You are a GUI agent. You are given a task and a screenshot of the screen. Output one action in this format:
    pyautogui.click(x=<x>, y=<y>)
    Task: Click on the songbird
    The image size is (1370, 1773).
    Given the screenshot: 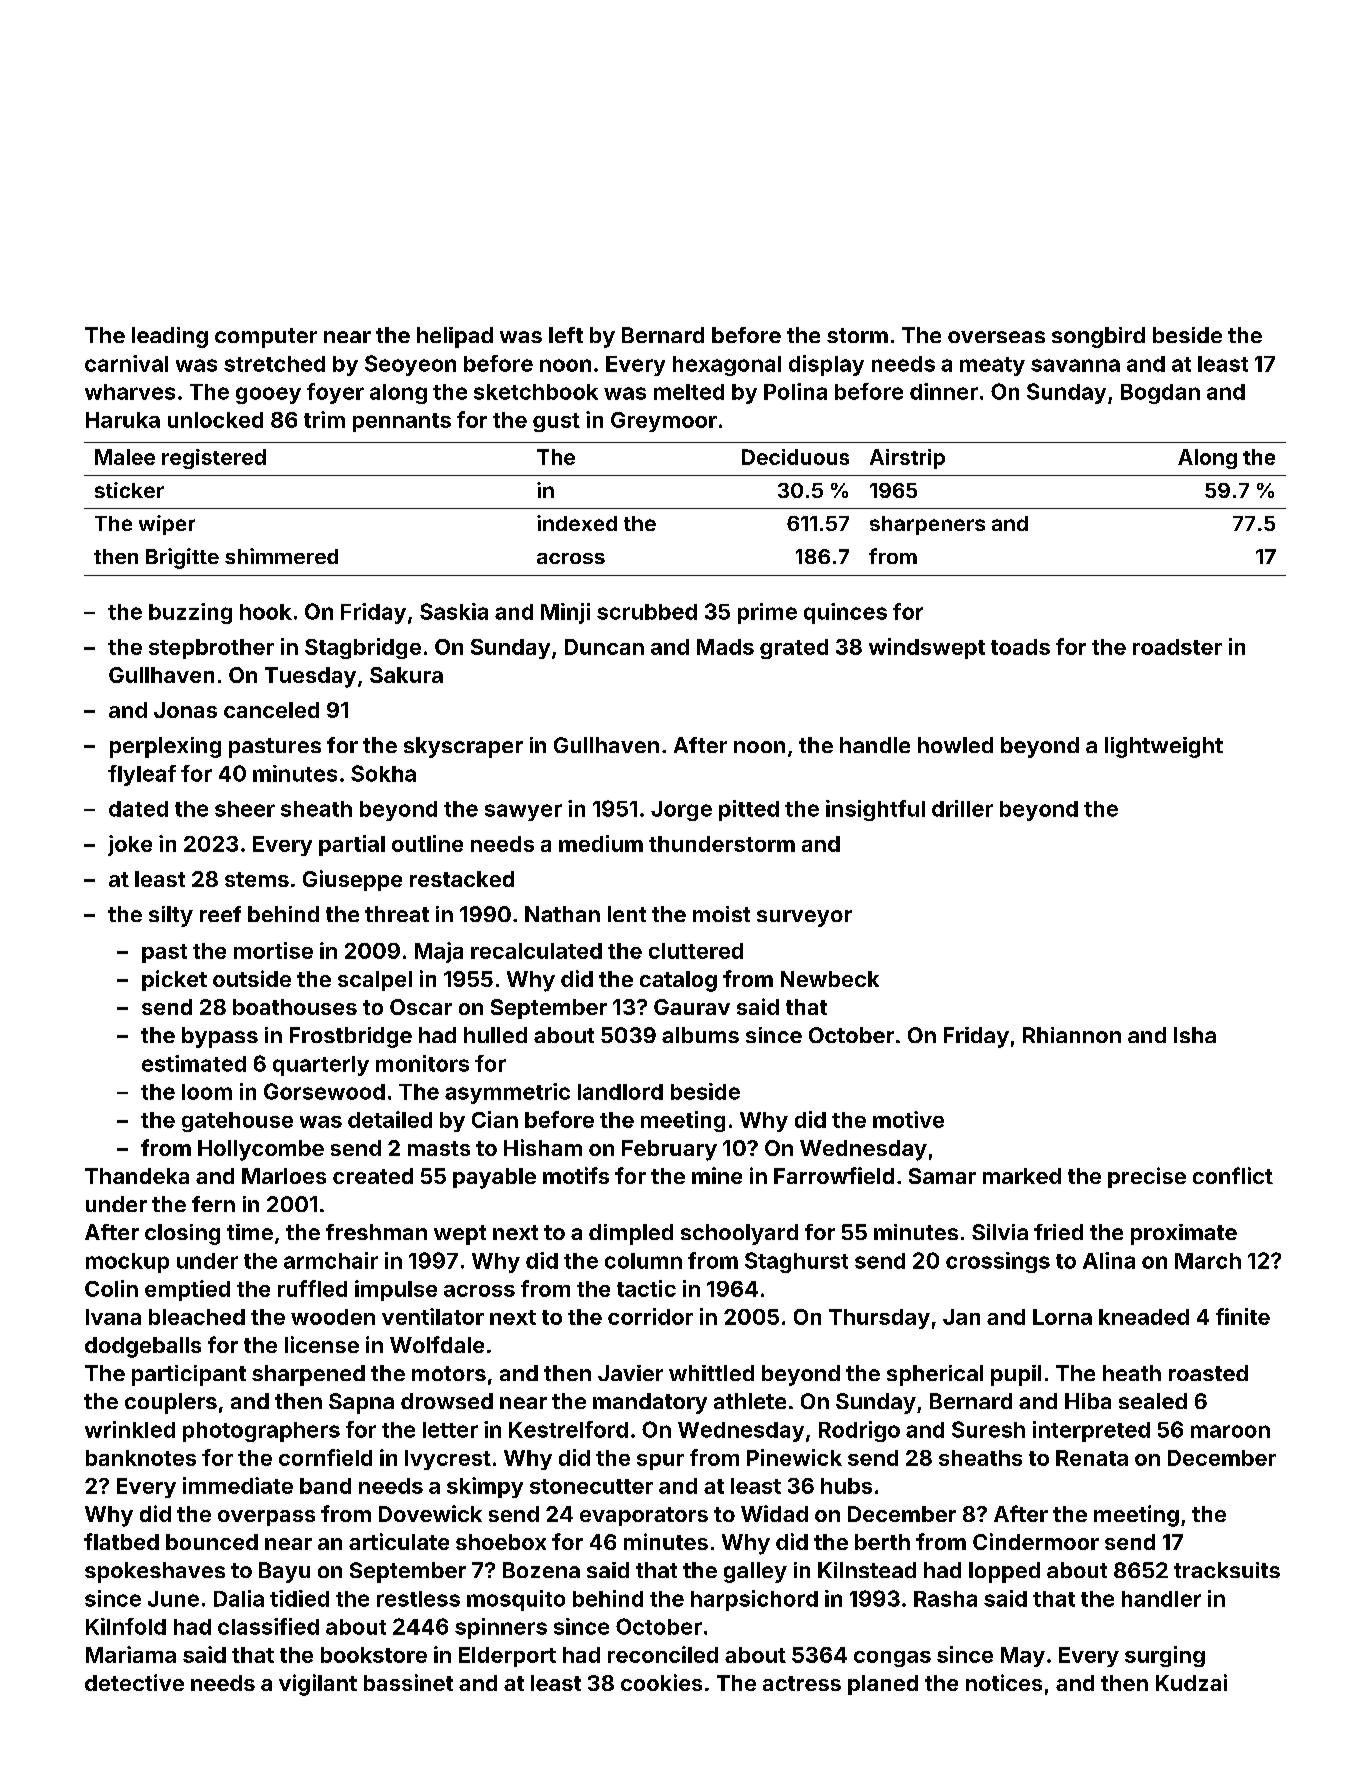 What is the action you would take?
    pyautogui.click(x=1098, y=337)
